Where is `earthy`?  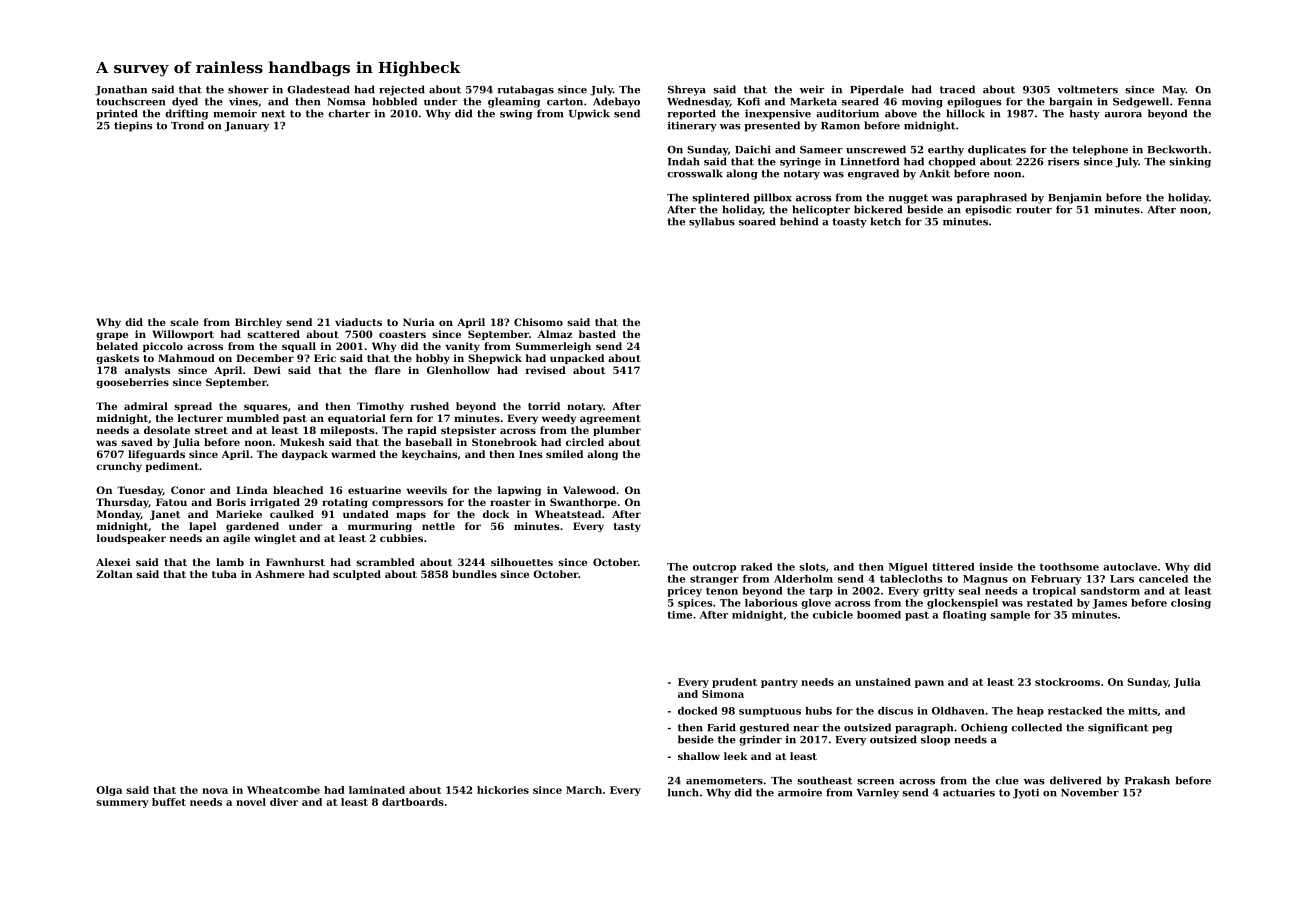 earthy is located at coordinates (946, 150).
